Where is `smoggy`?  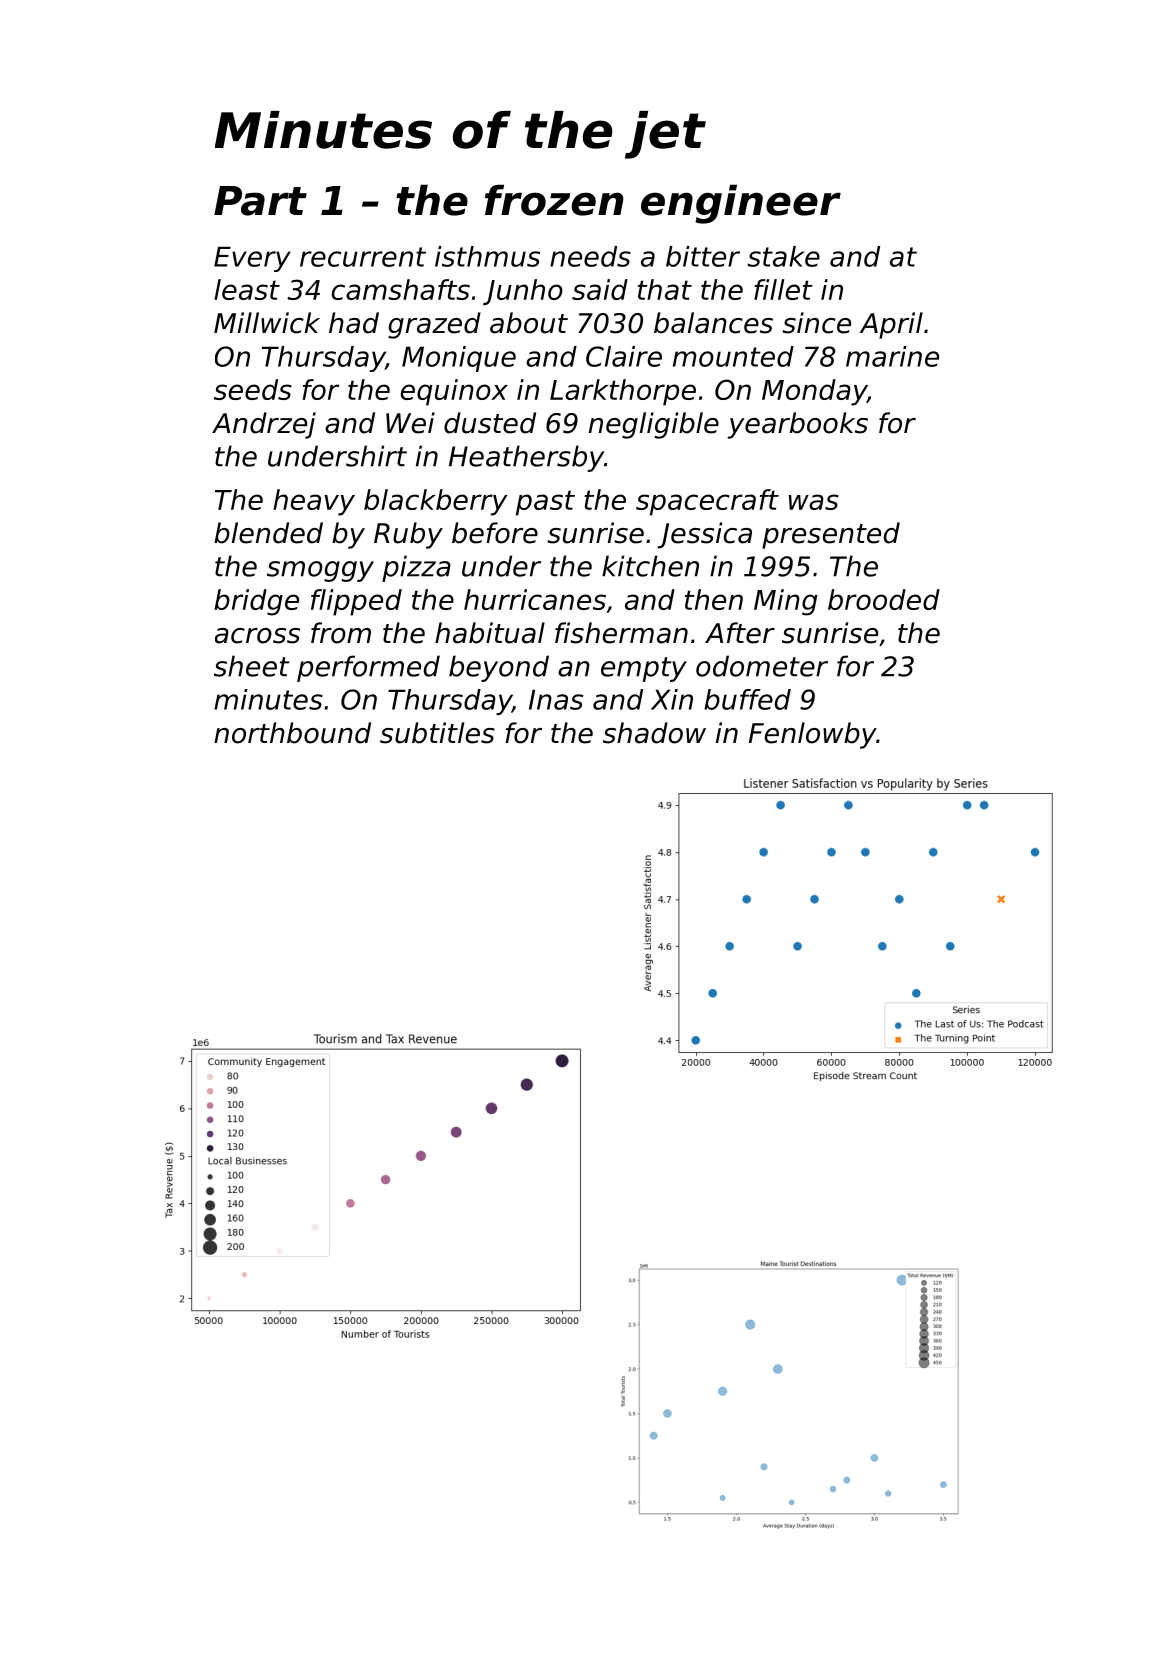
smoggy is located at coordinates (320, 571).
